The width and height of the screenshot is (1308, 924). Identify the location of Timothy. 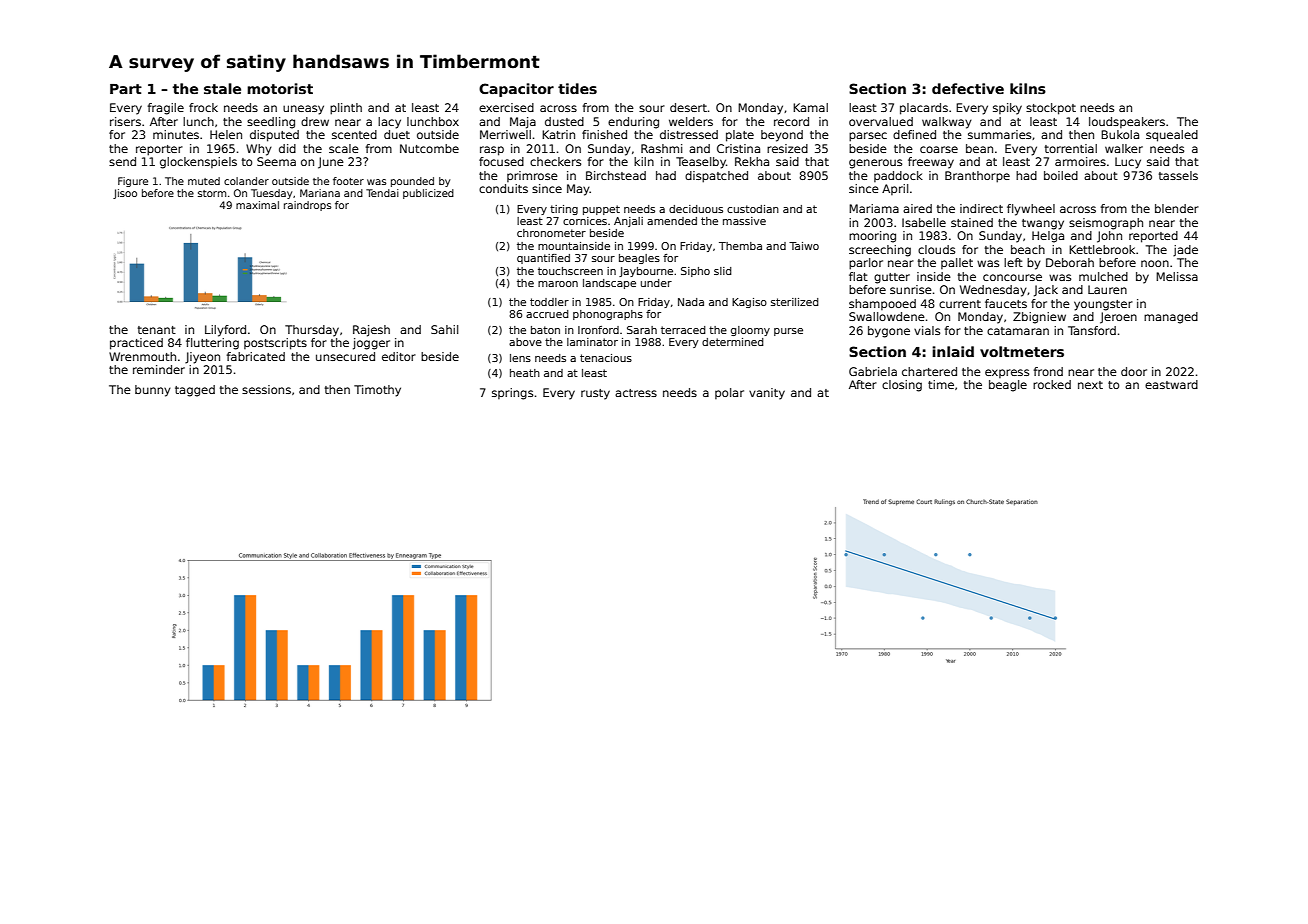
(377, 391).
